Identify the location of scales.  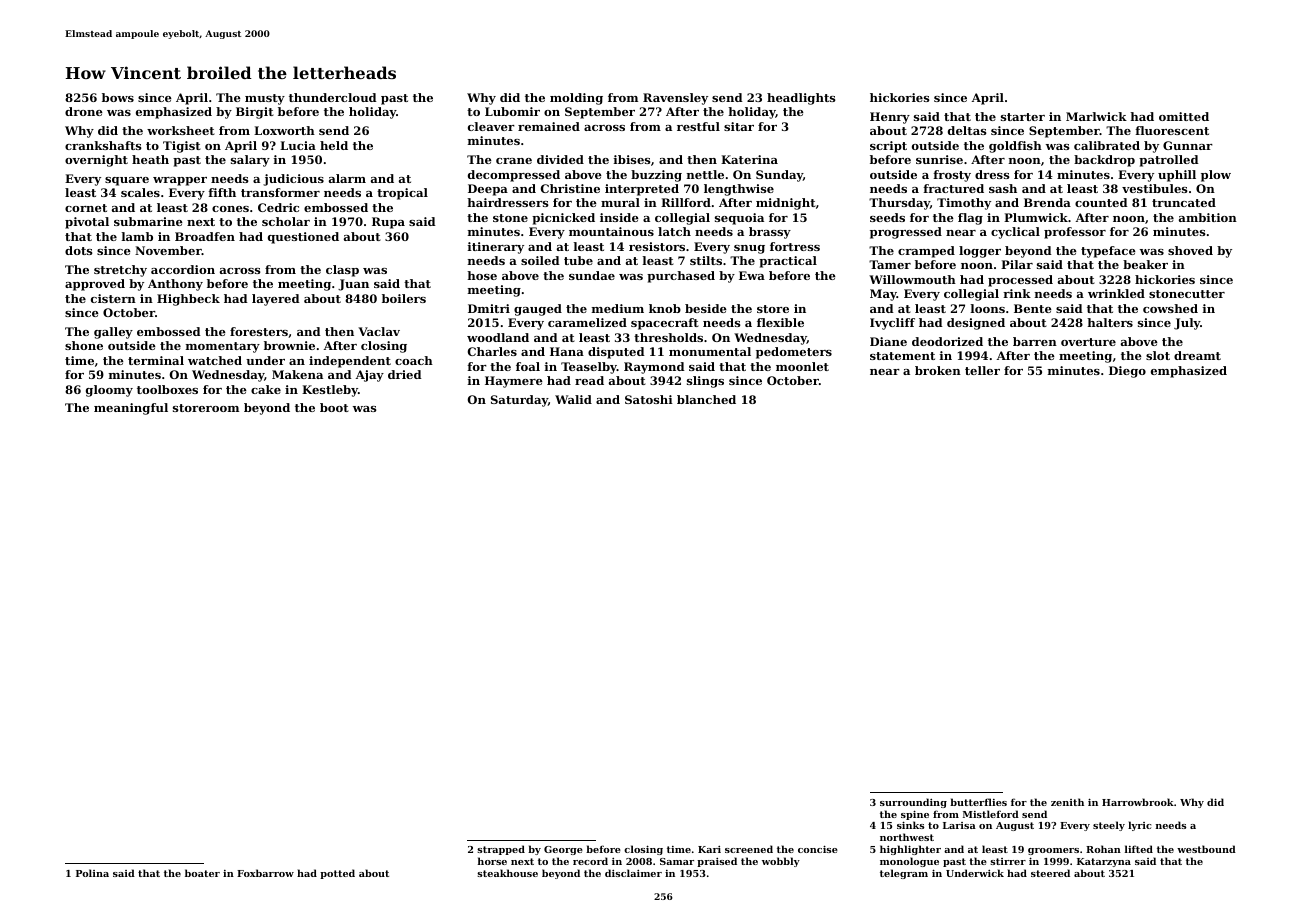
(140, 192).
